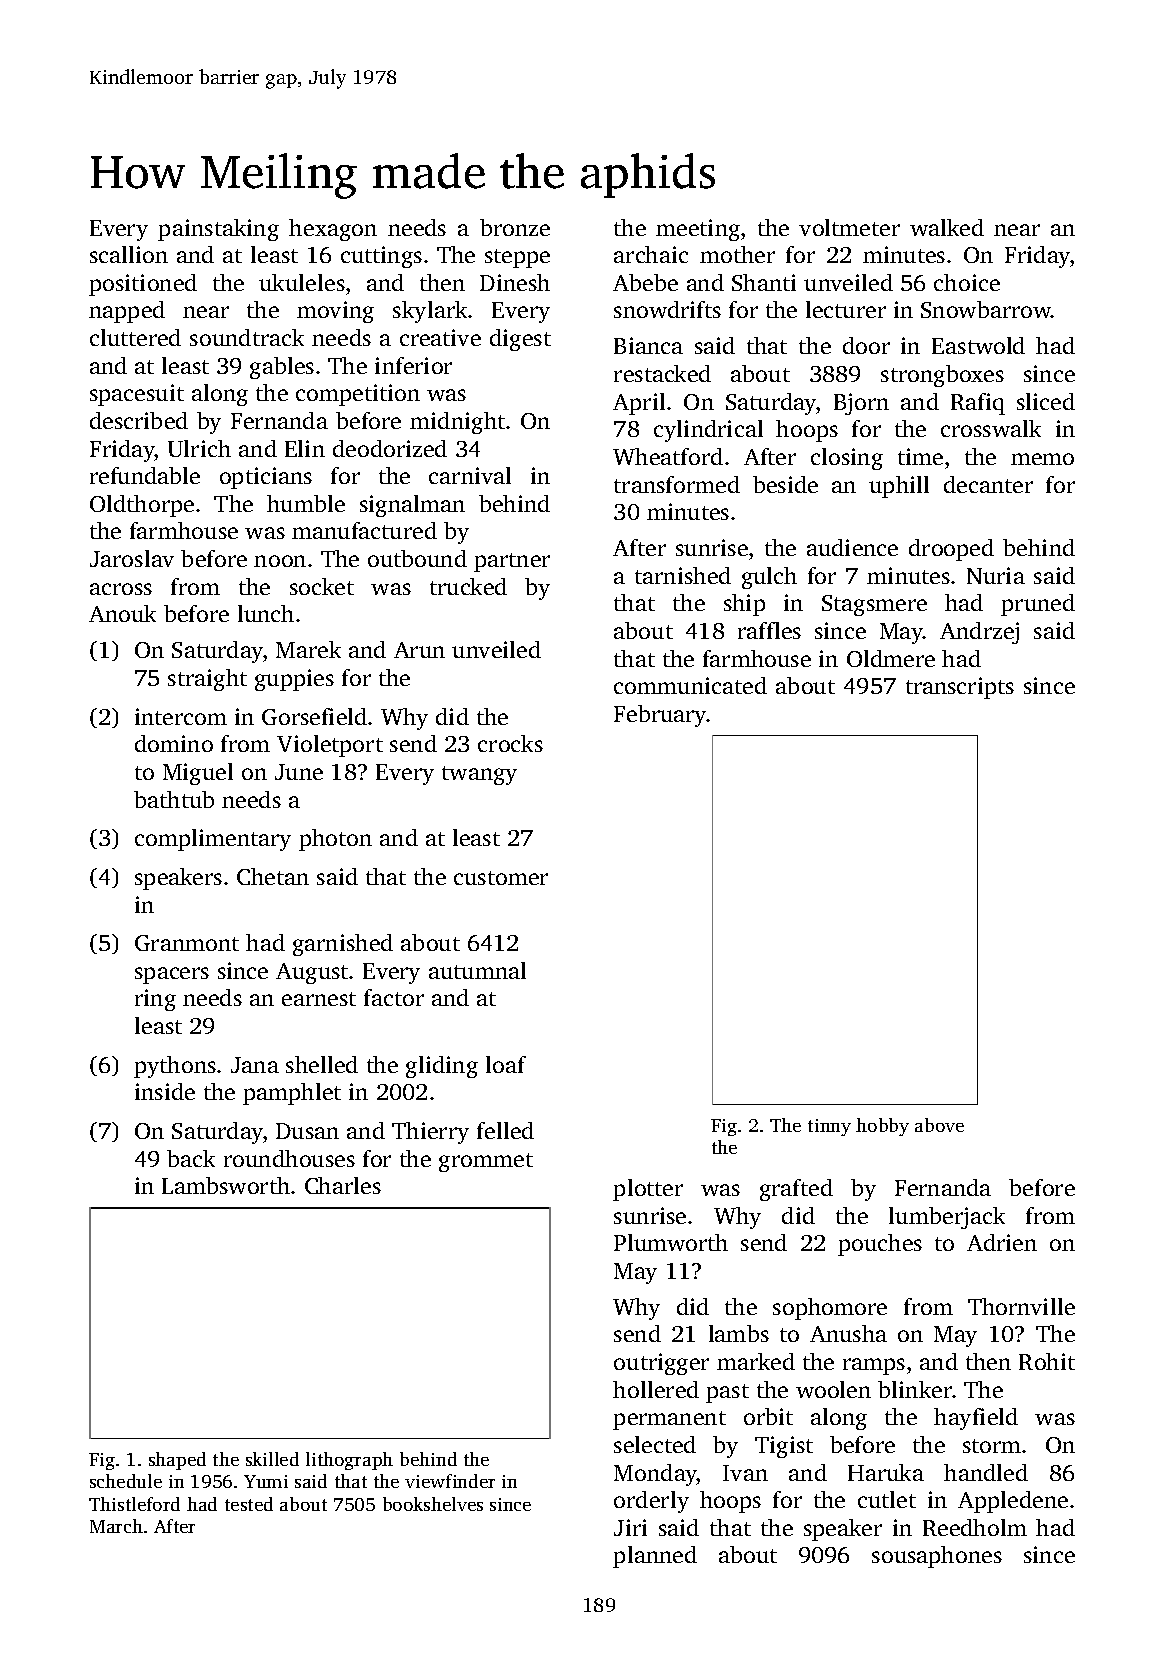 Image resolution: width=1165 pixels, height=1654 pixels. What do you see at coordinates (960, 688) in the image?
I see `transcripts` at bounding box center [960, 688].
